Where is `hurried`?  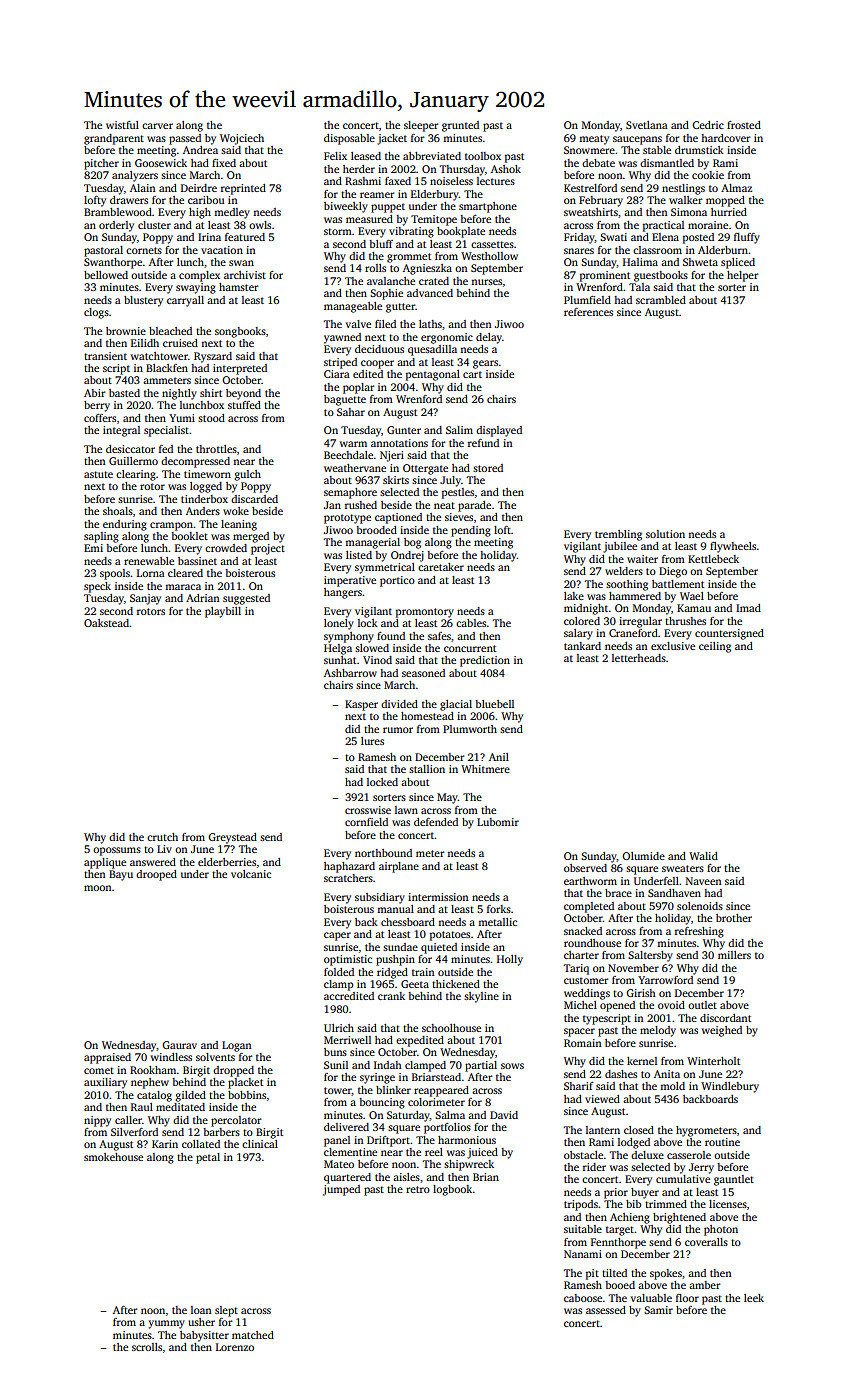 hurried is located at coordinates (729, 212).
